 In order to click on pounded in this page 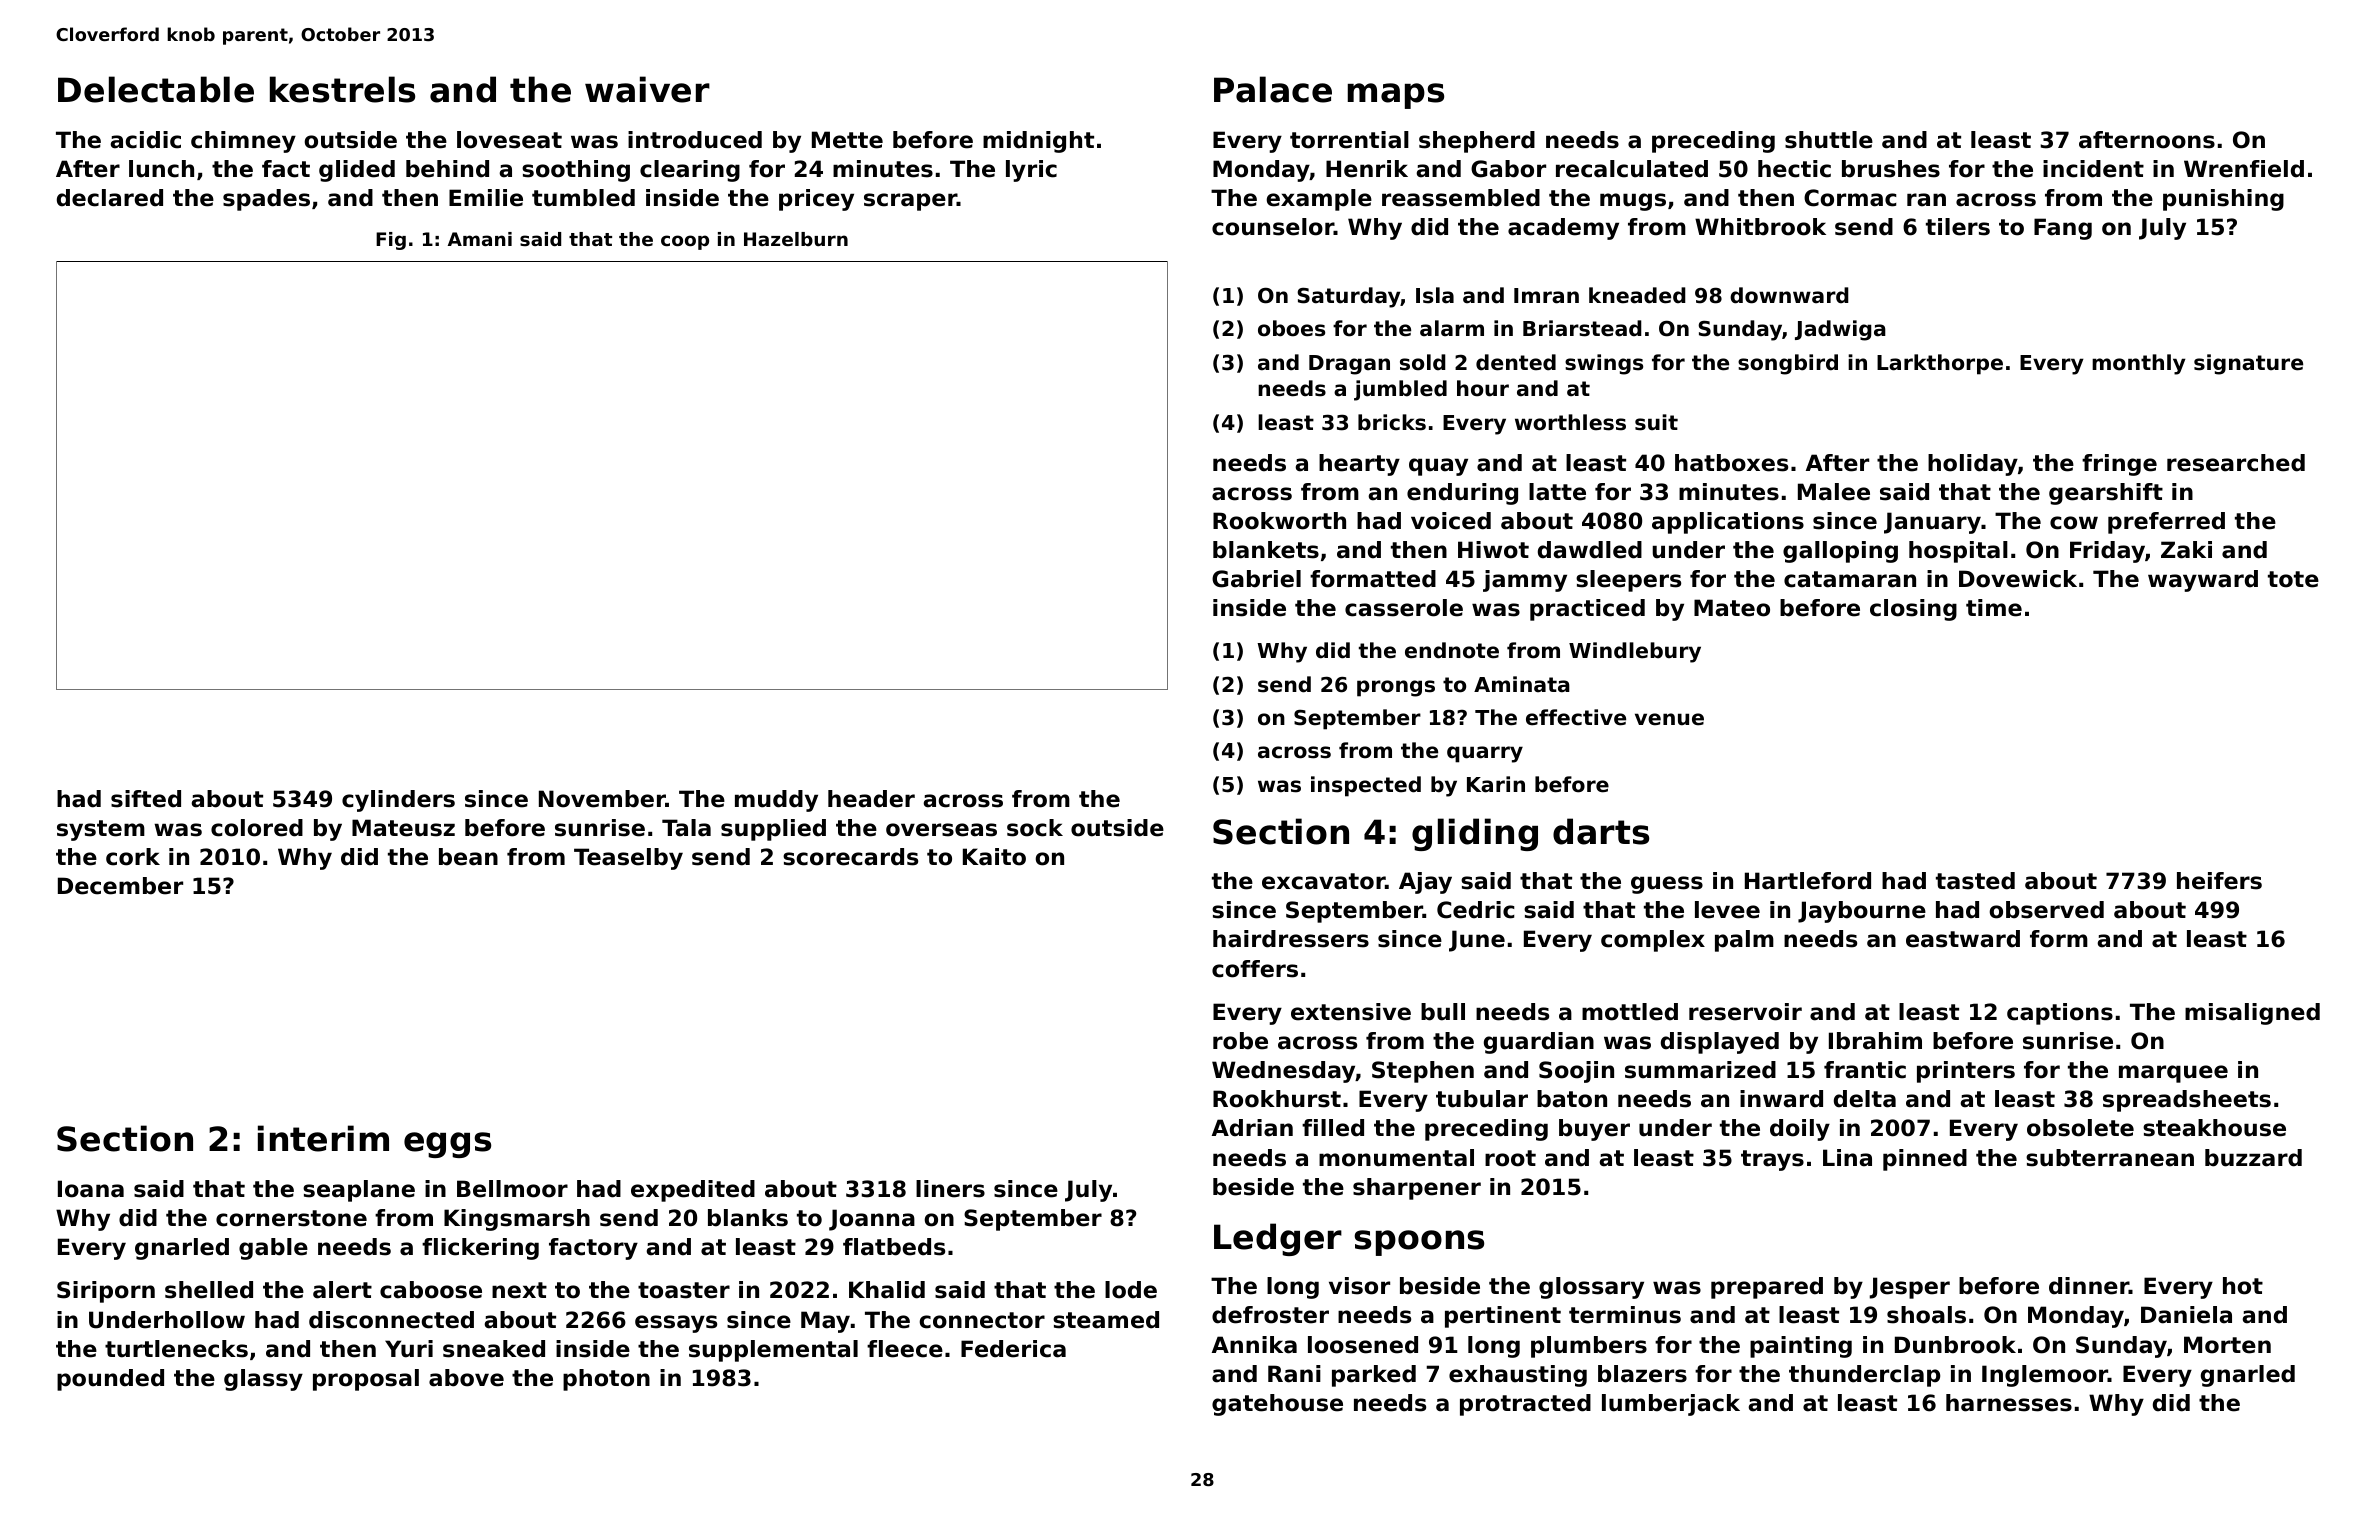, I will do `click(110, 1380)`.
